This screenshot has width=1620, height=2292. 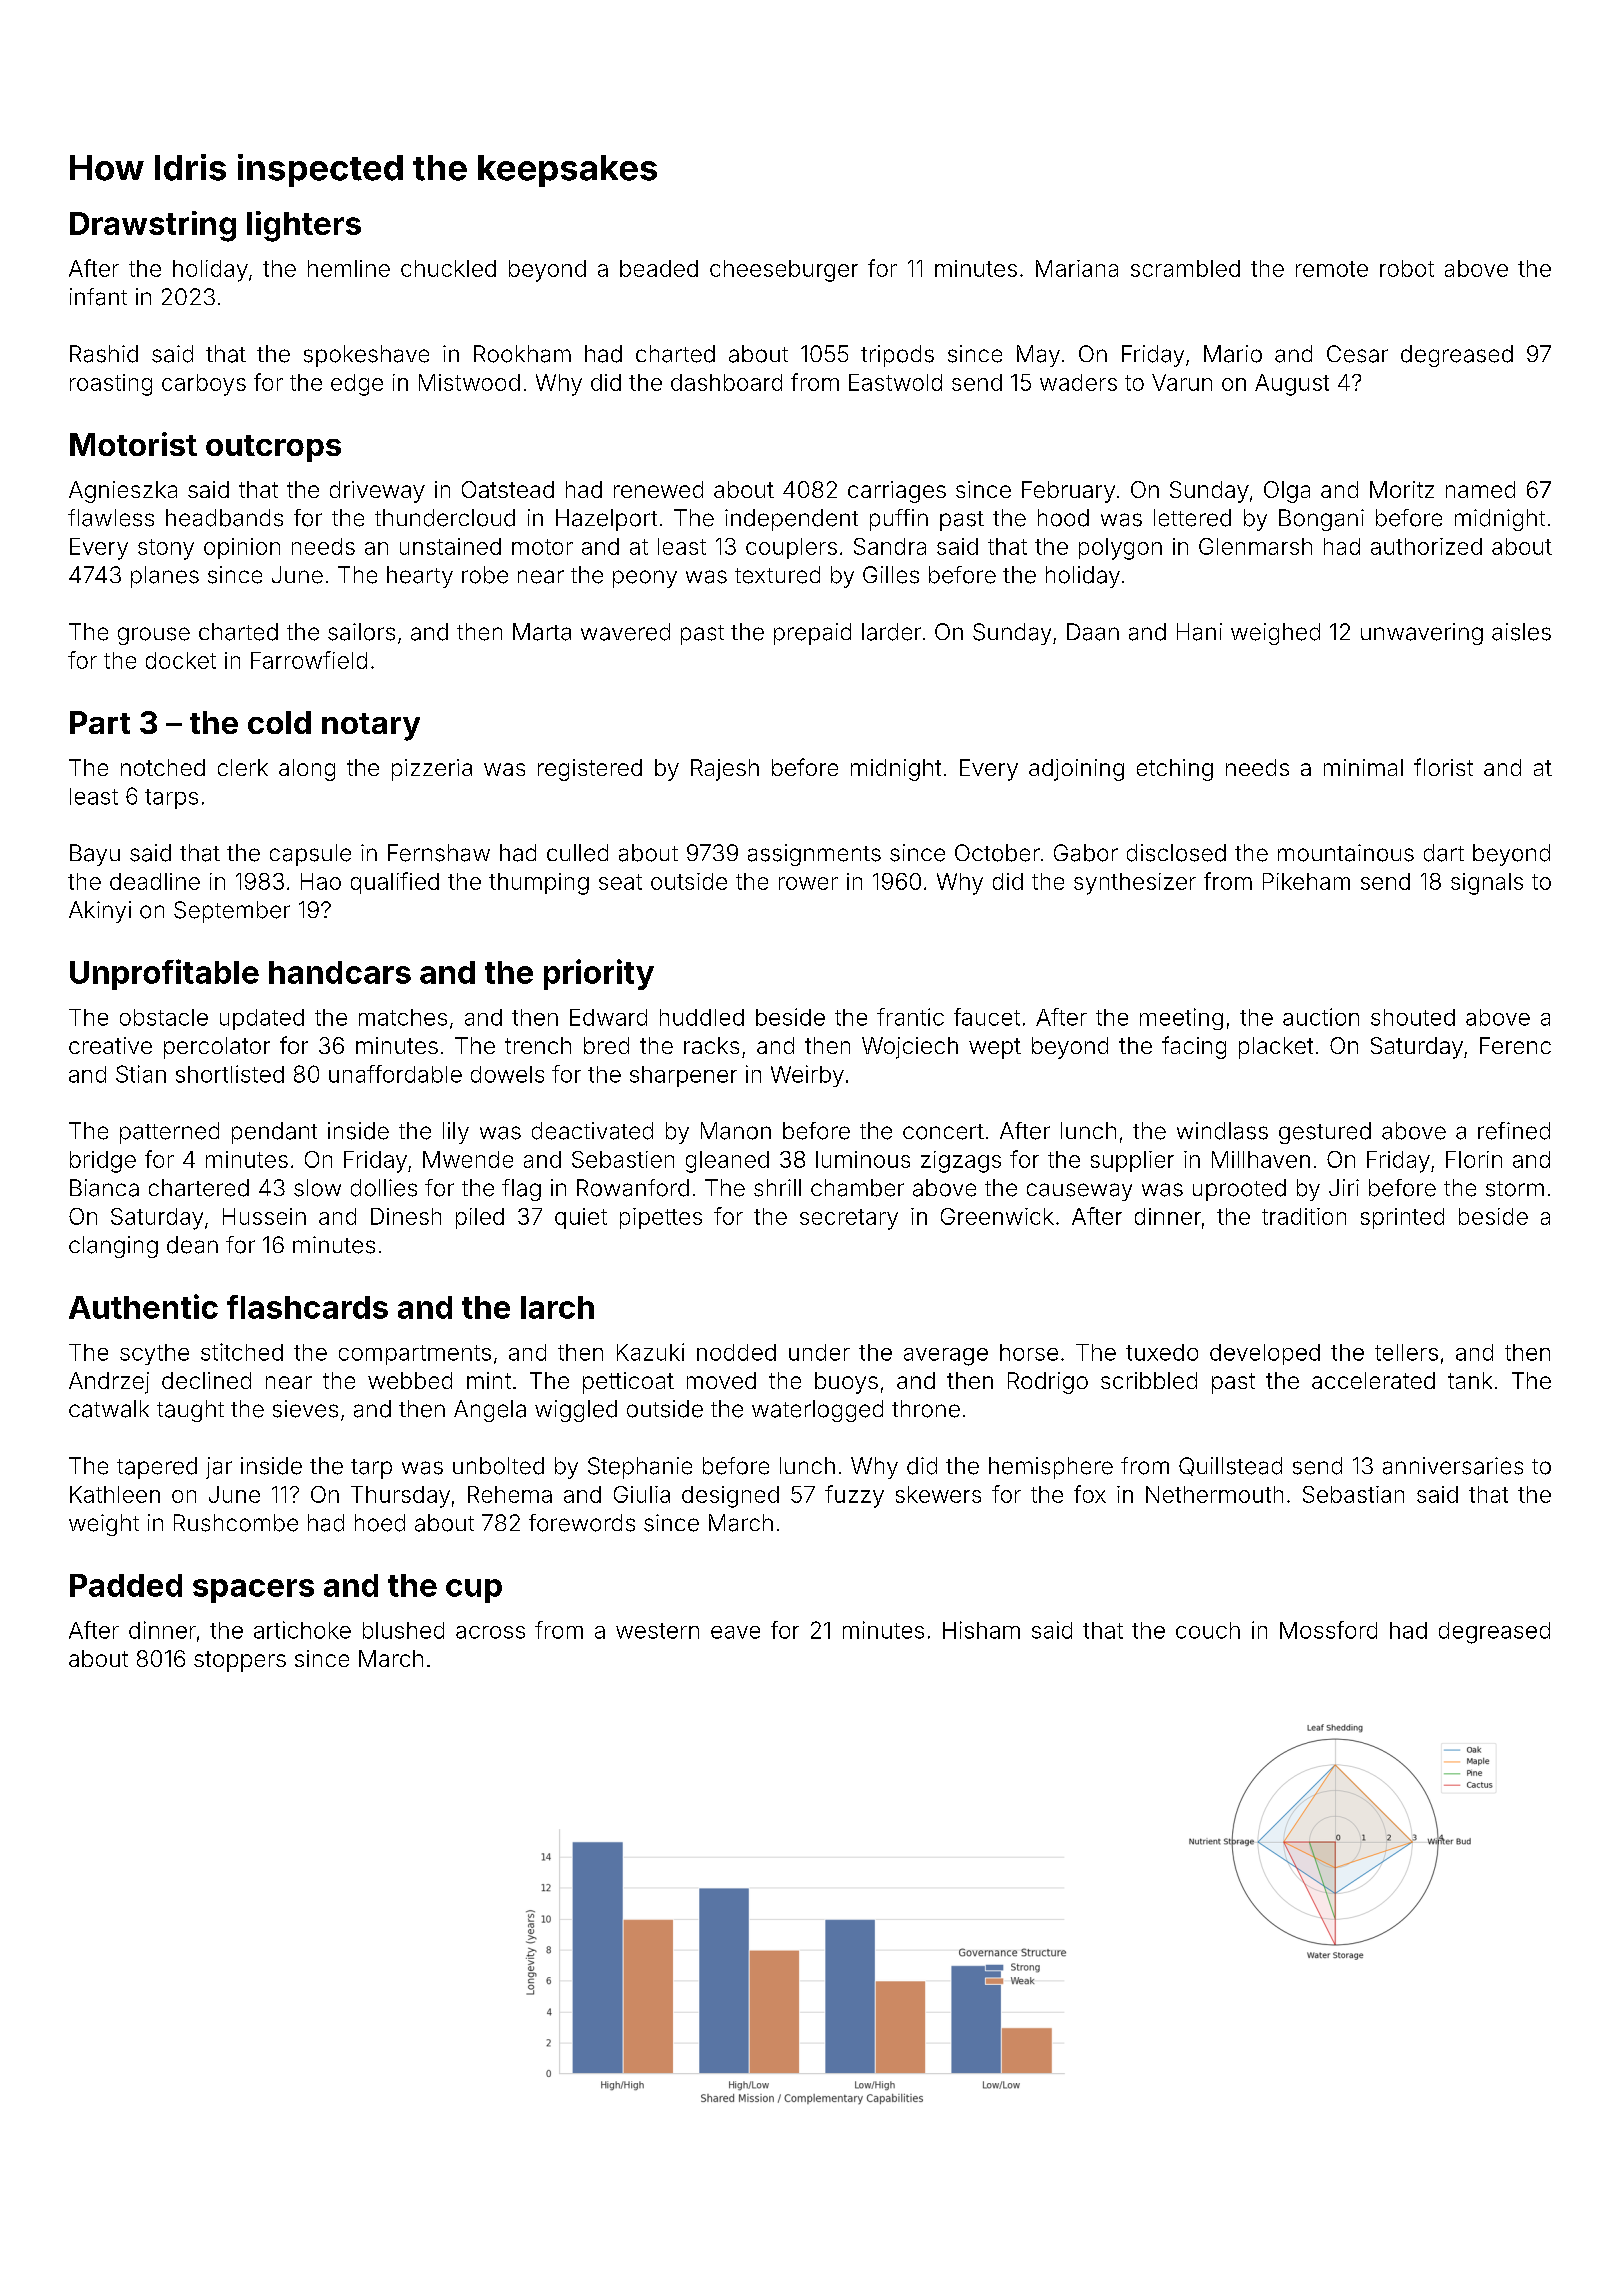 I want to click on concert, so click(x=943, y=1132).
